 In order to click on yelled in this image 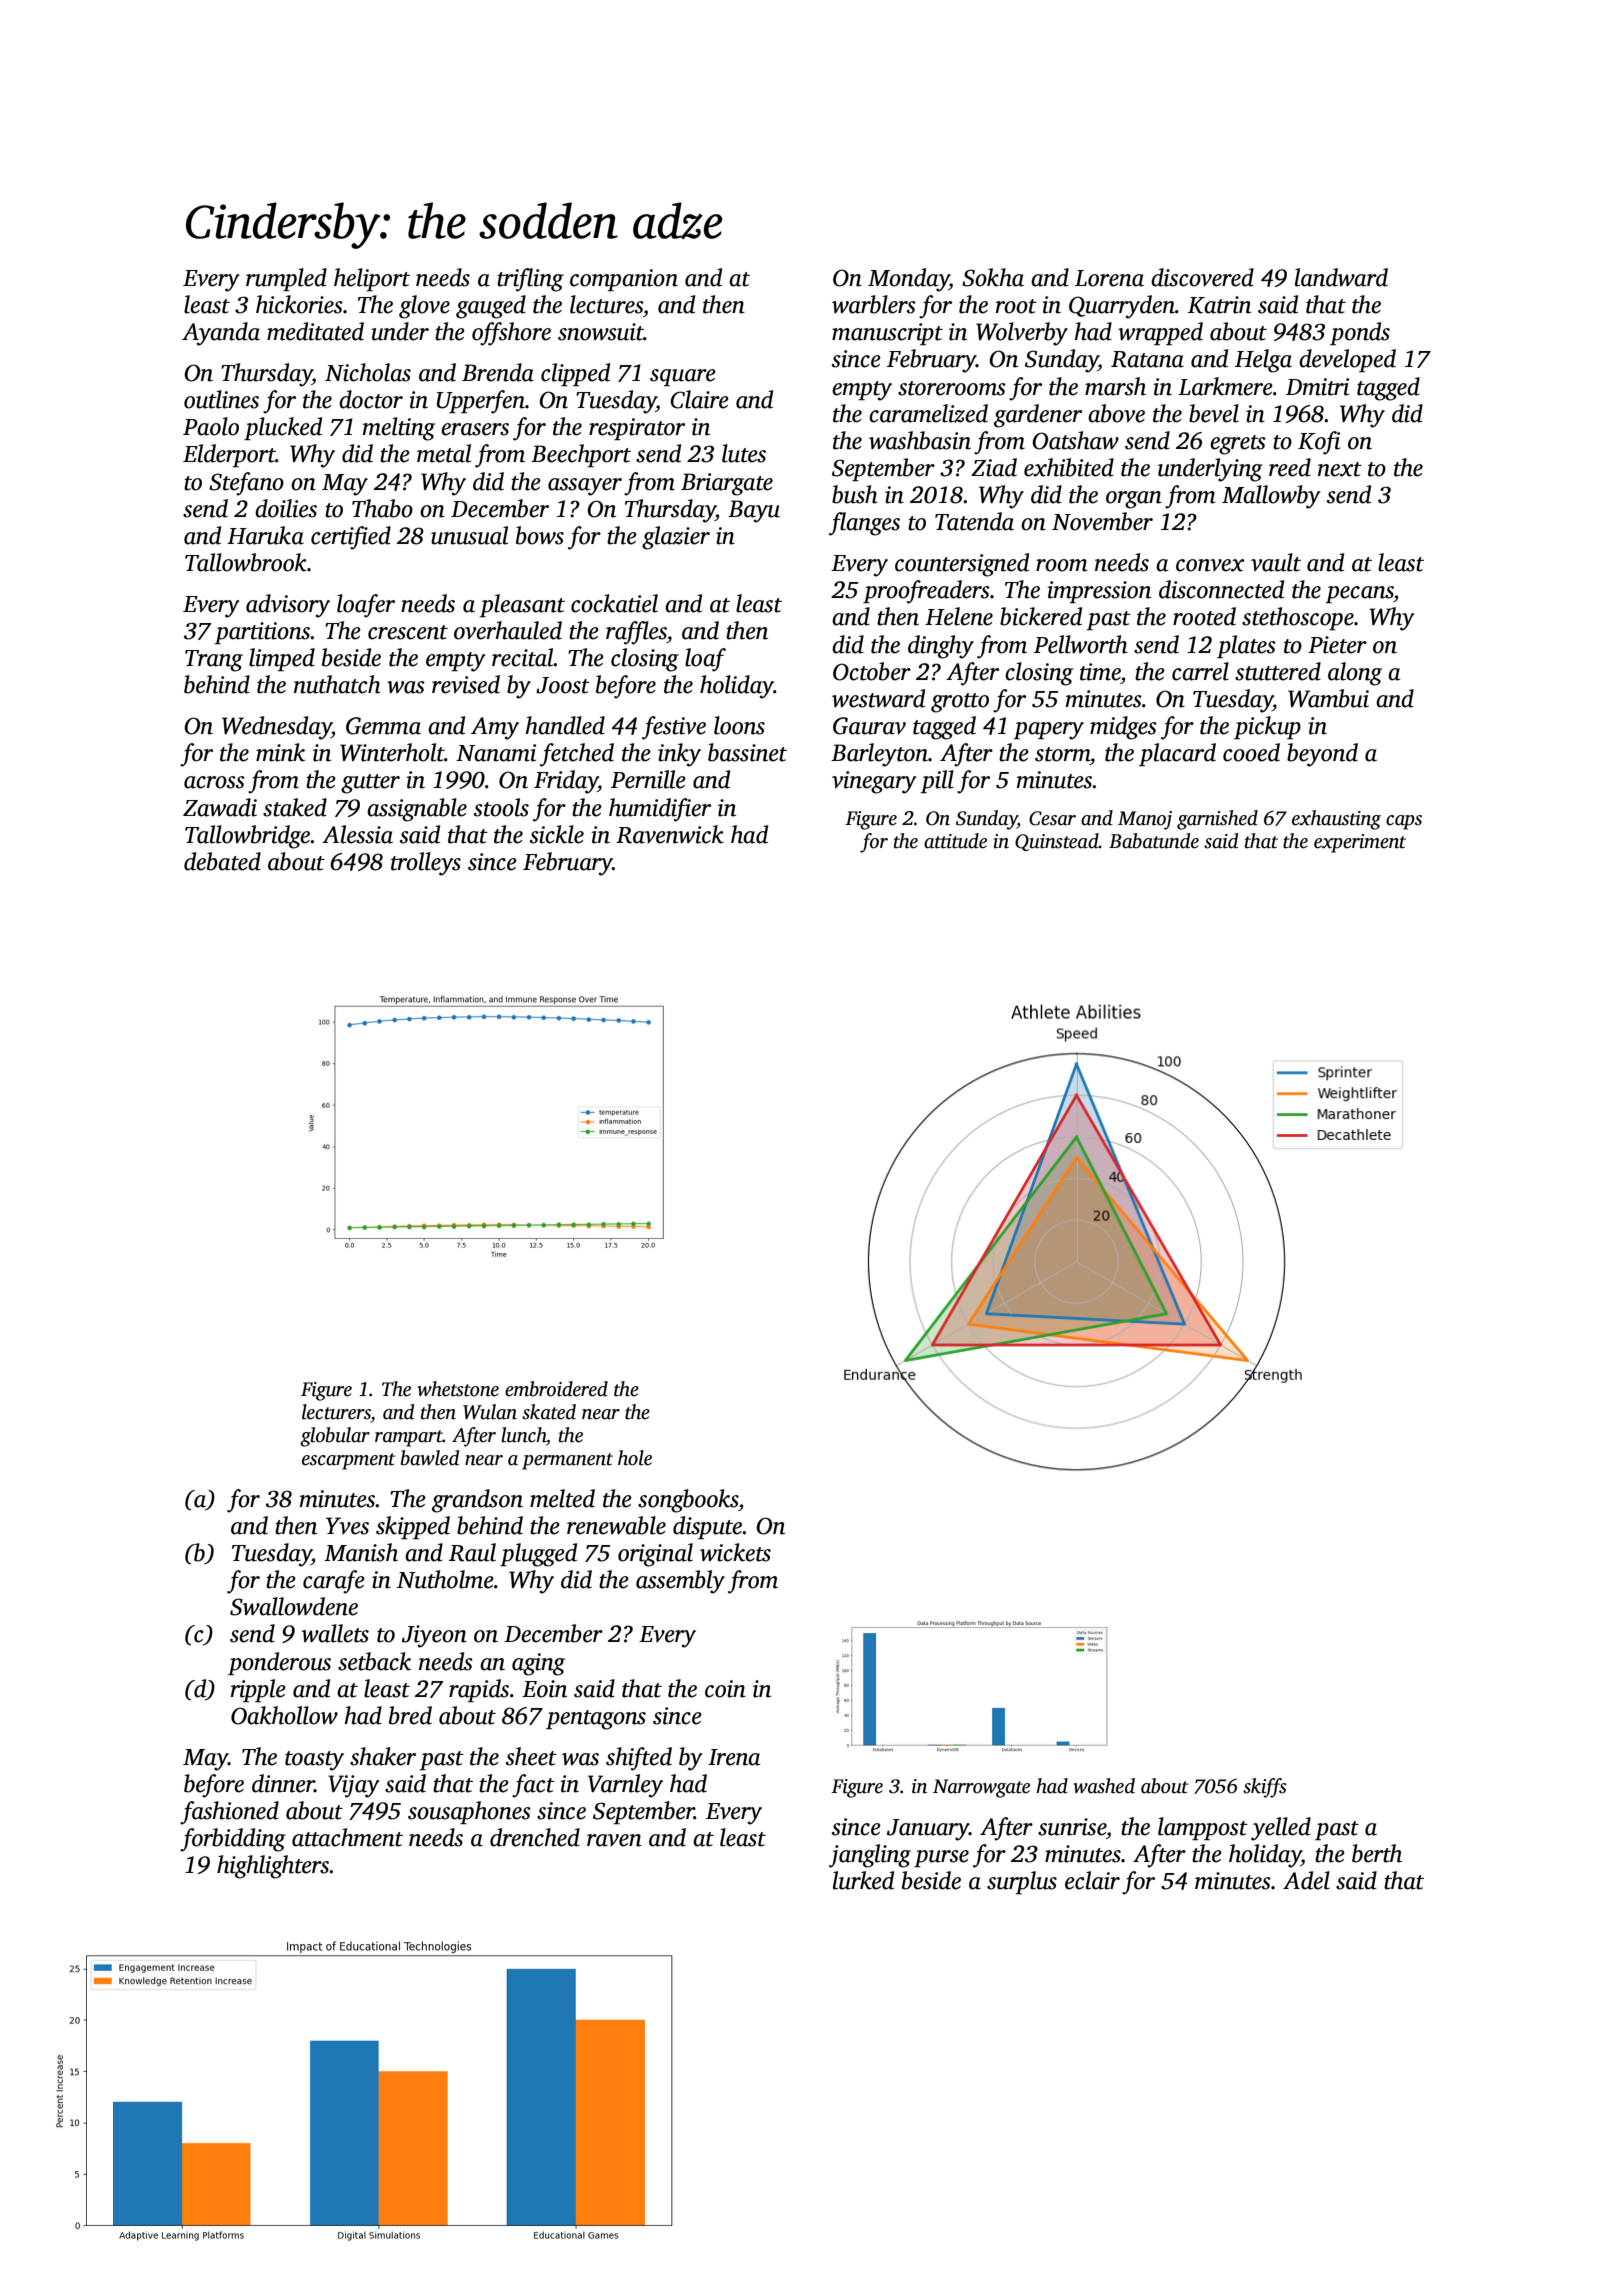, I will do `click(1281, 1829)`.
